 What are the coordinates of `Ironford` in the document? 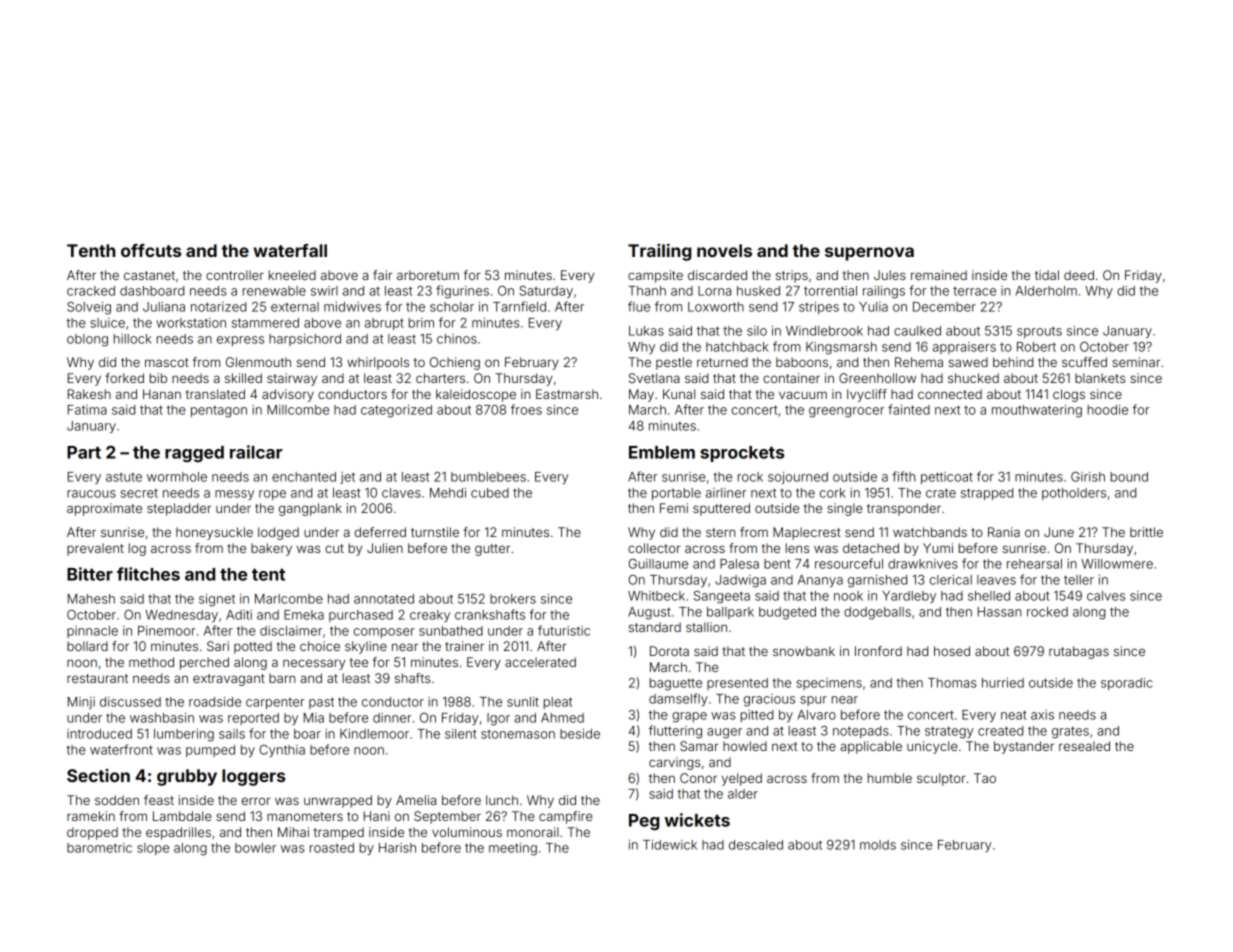 It's located at (878, 651).
